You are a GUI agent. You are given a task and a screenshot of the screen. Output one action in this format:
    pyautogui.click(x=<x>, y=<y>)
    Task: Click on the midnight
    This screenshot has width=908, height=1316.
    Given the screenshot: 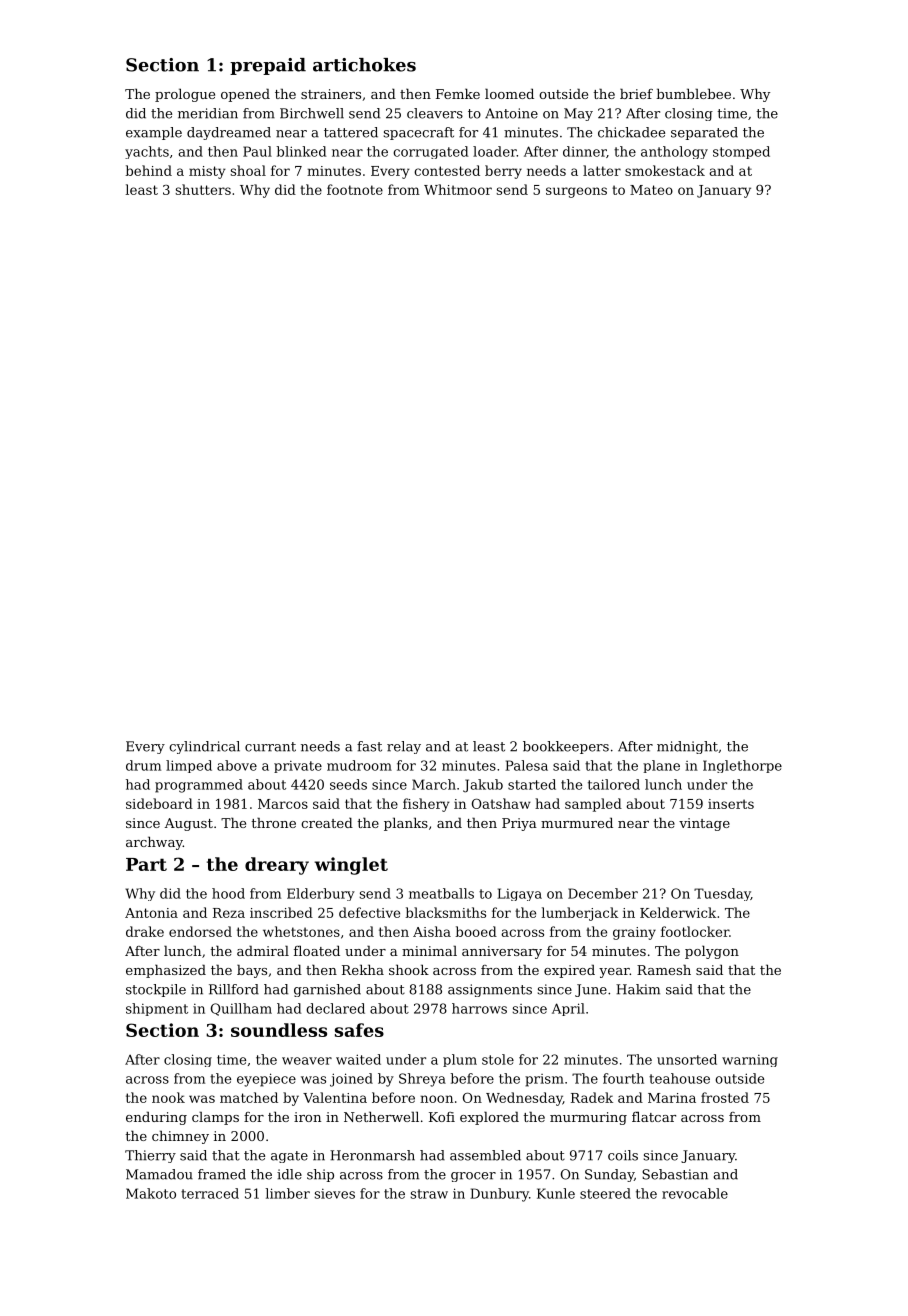 What is the action you would take?
    pyautogui.click(x=687, y=747)
